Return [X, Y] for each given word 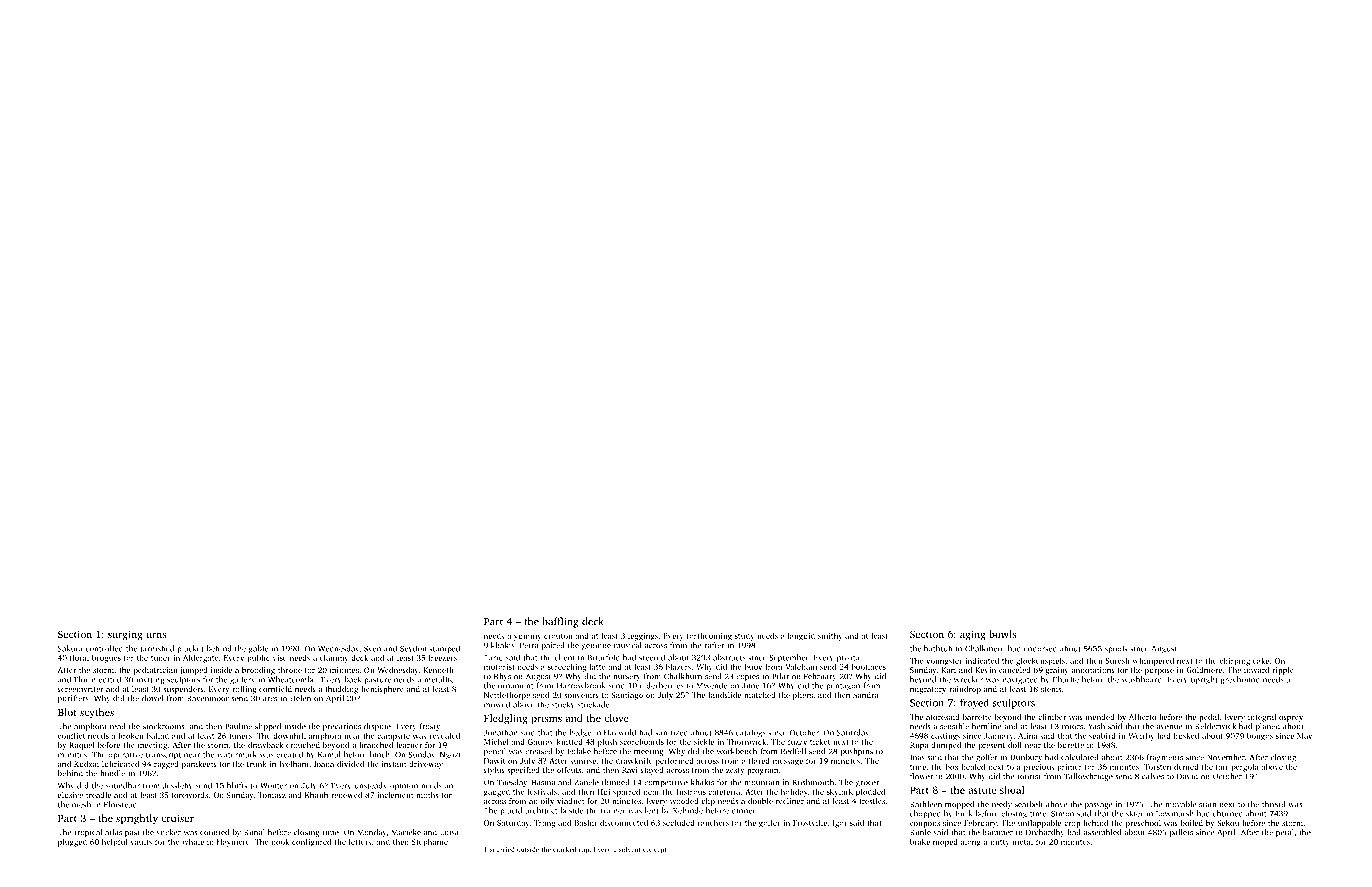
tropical [88, 833]
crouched [303, 745]
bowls [1002, 634]
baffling [560, 622]
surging [125, 635]
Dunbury [1026, 758]
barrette [977, 717]
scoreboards [642, 741]
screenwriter [81, 689]
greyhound [1240, 680]
